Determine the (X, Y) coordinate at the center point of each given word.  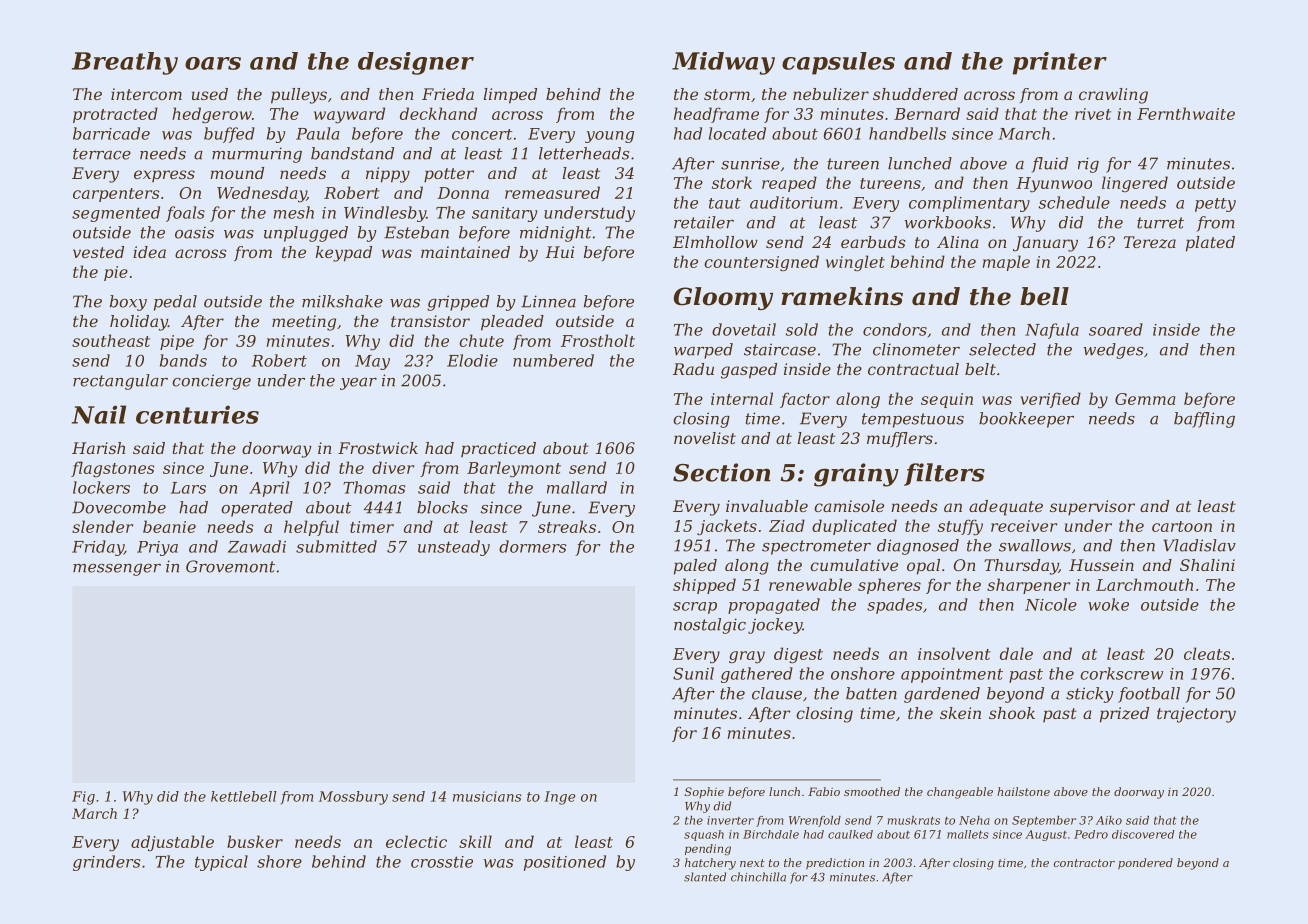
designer (416, 63)
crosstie (442, 862)
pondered (1145, 864)
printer (1060, 63)
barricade (111, 133)
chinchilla (758, 877)
